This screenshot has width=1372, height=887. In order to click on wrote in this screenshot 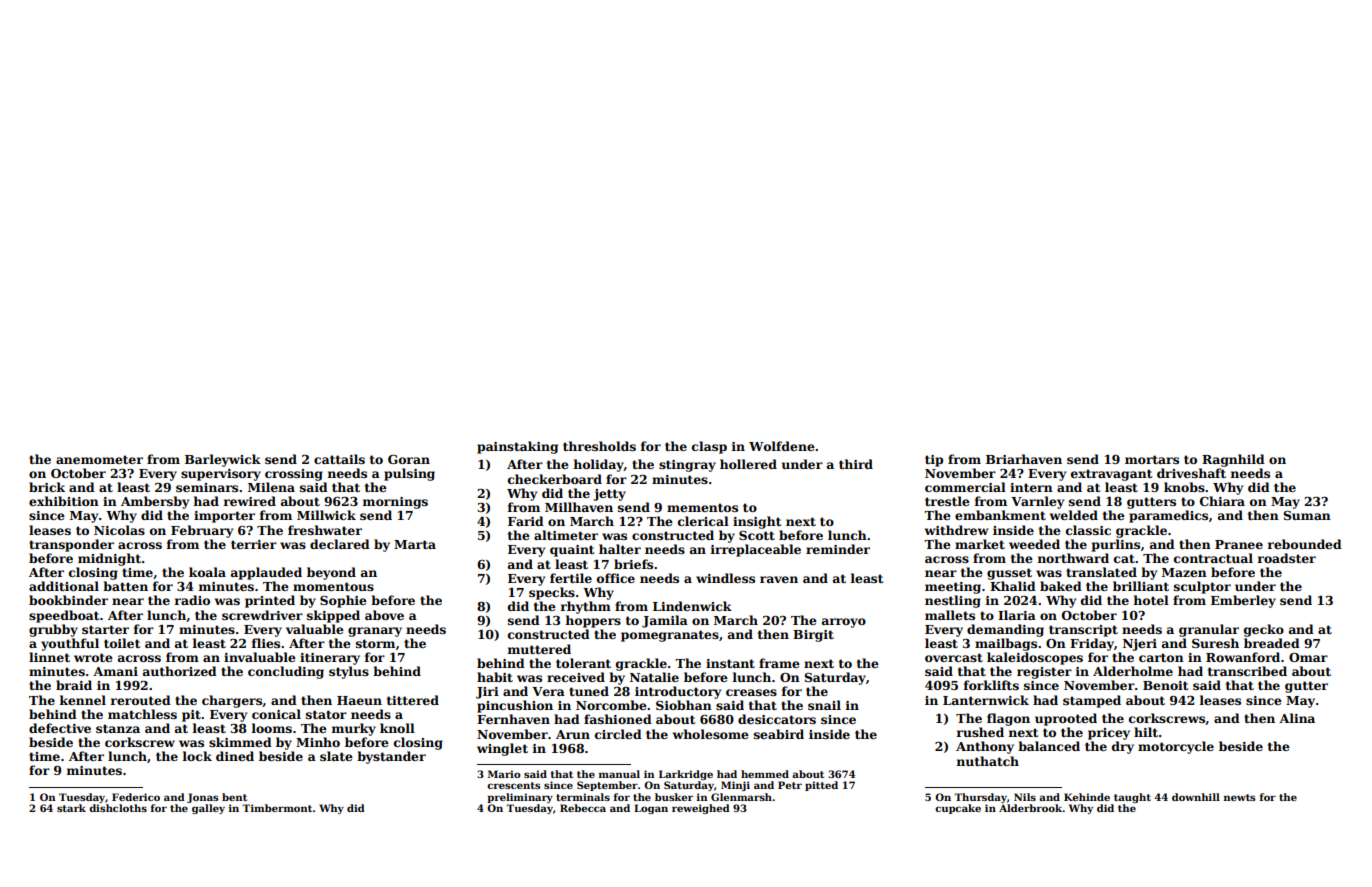, I will do `click(93, 657)`.
